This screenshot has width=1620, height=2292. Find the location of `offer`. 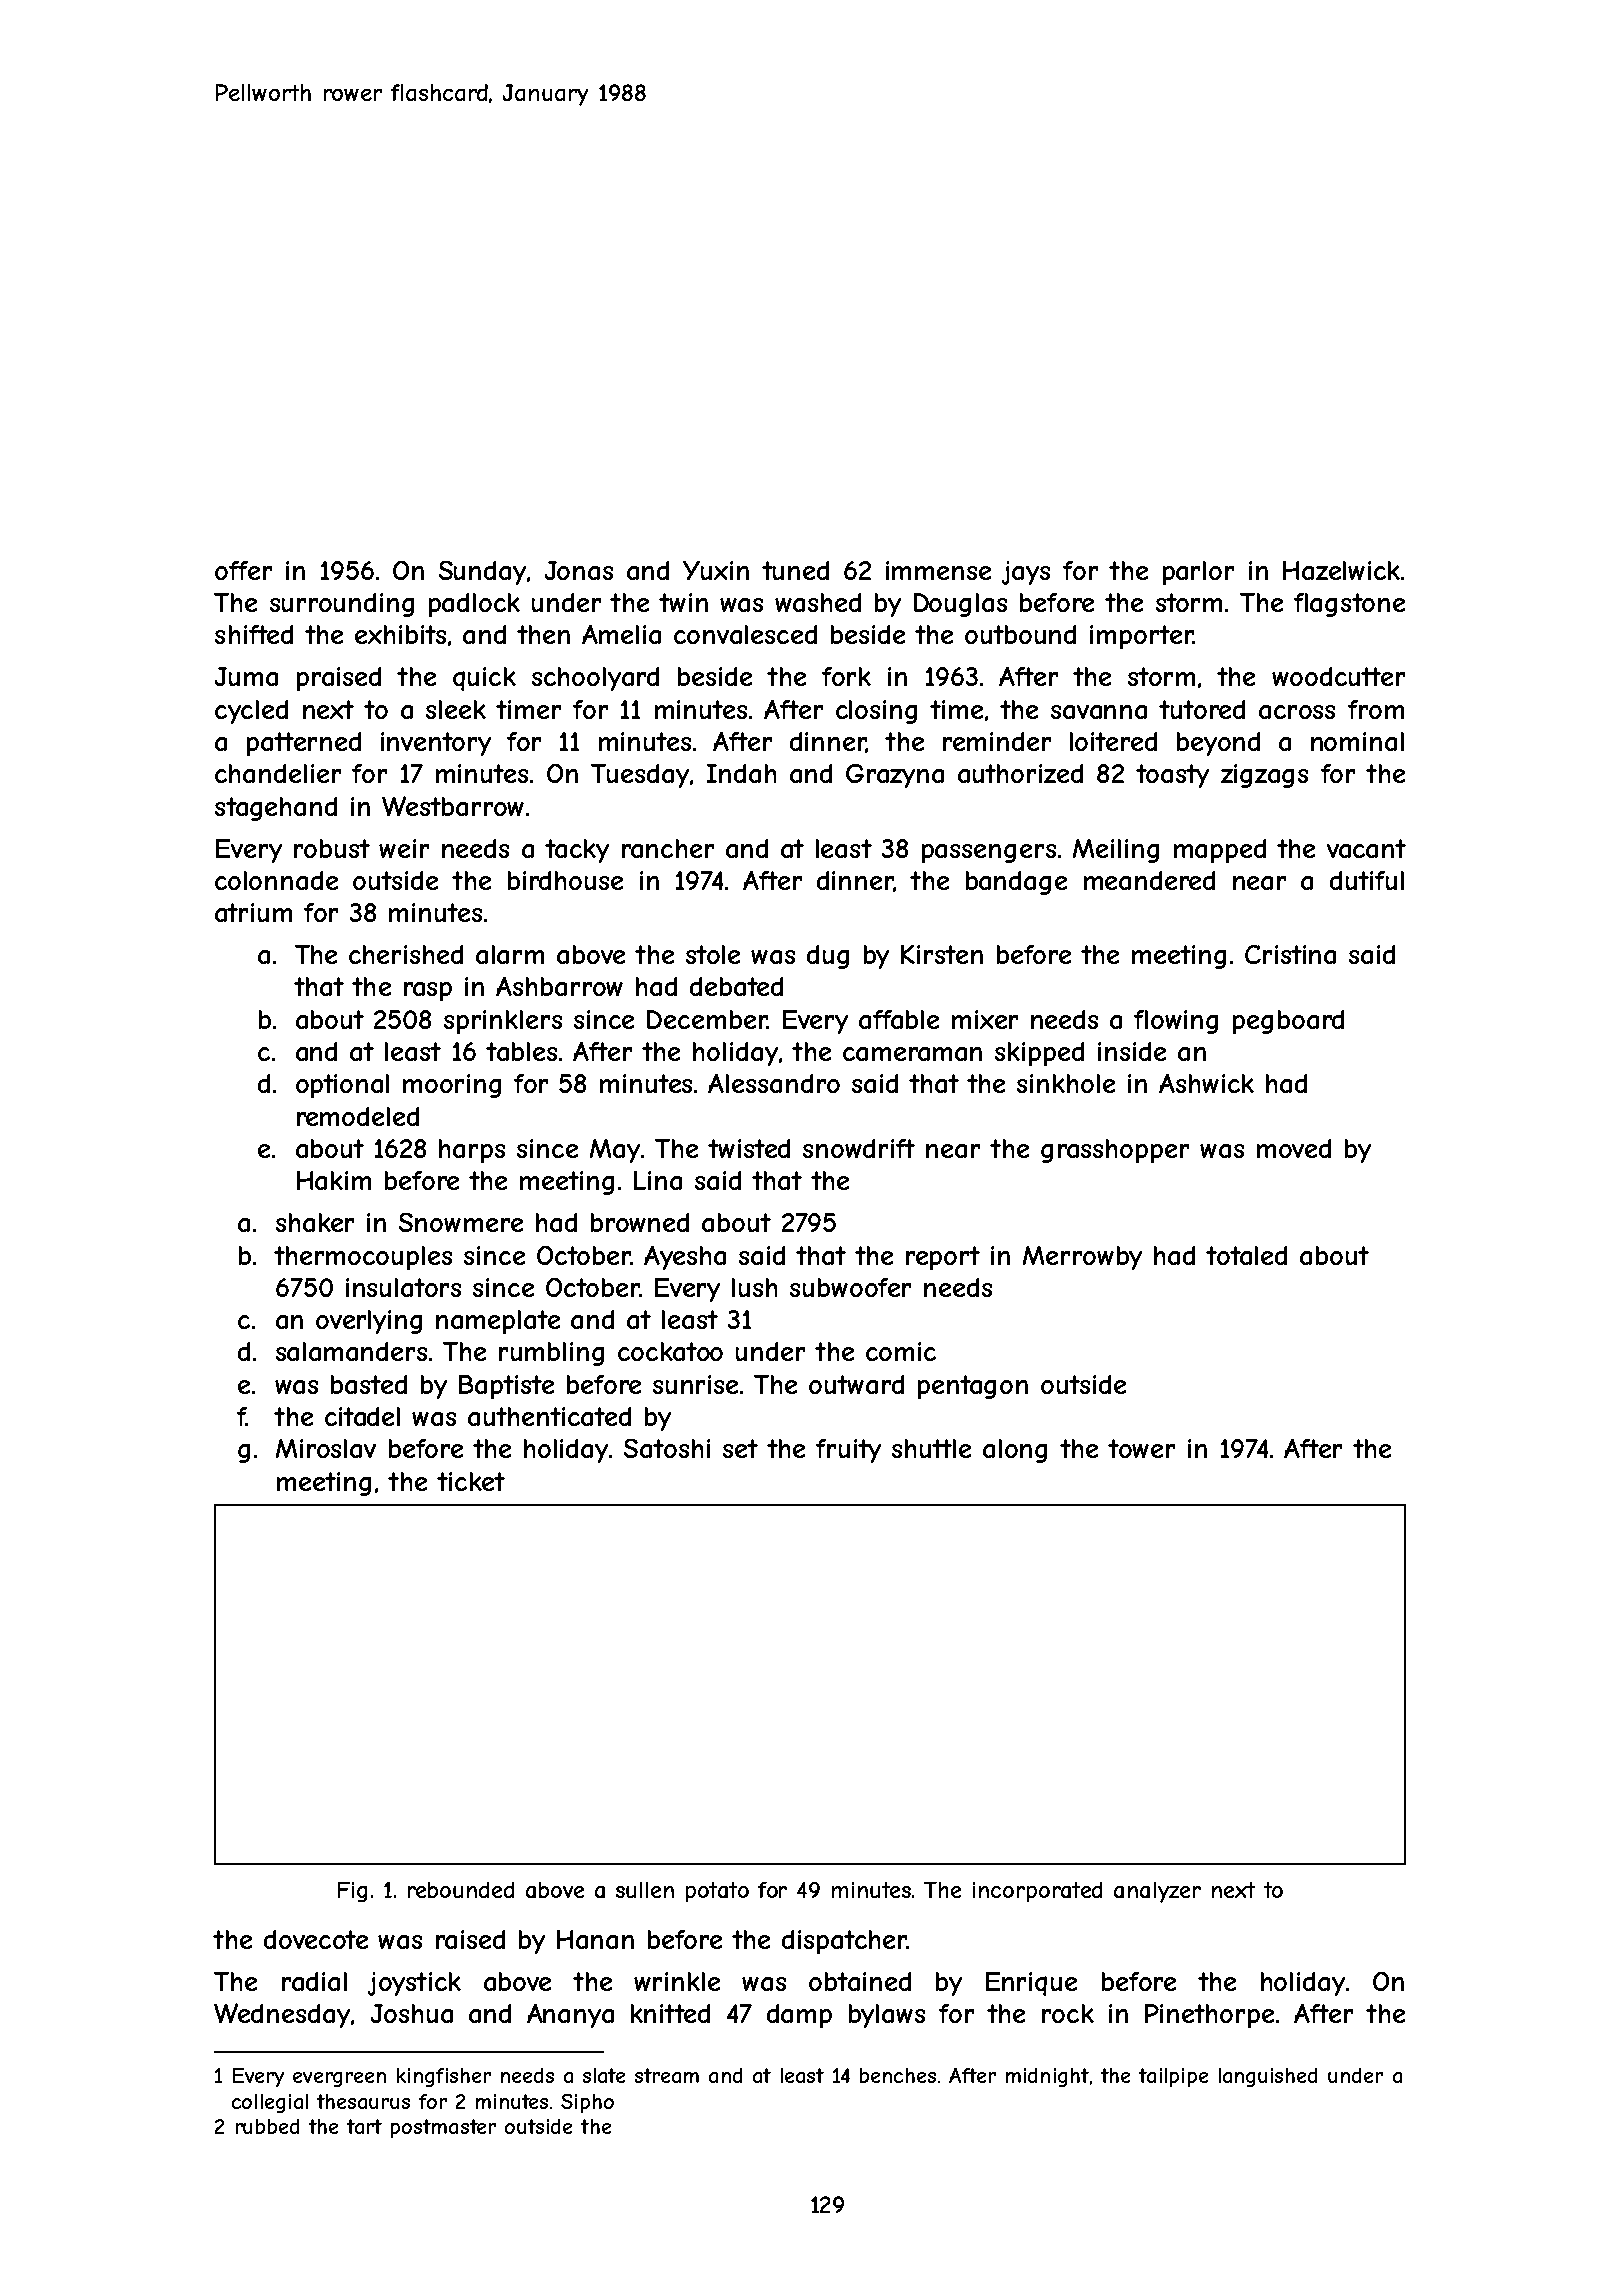

offer is located at coordinates (243, 570).
